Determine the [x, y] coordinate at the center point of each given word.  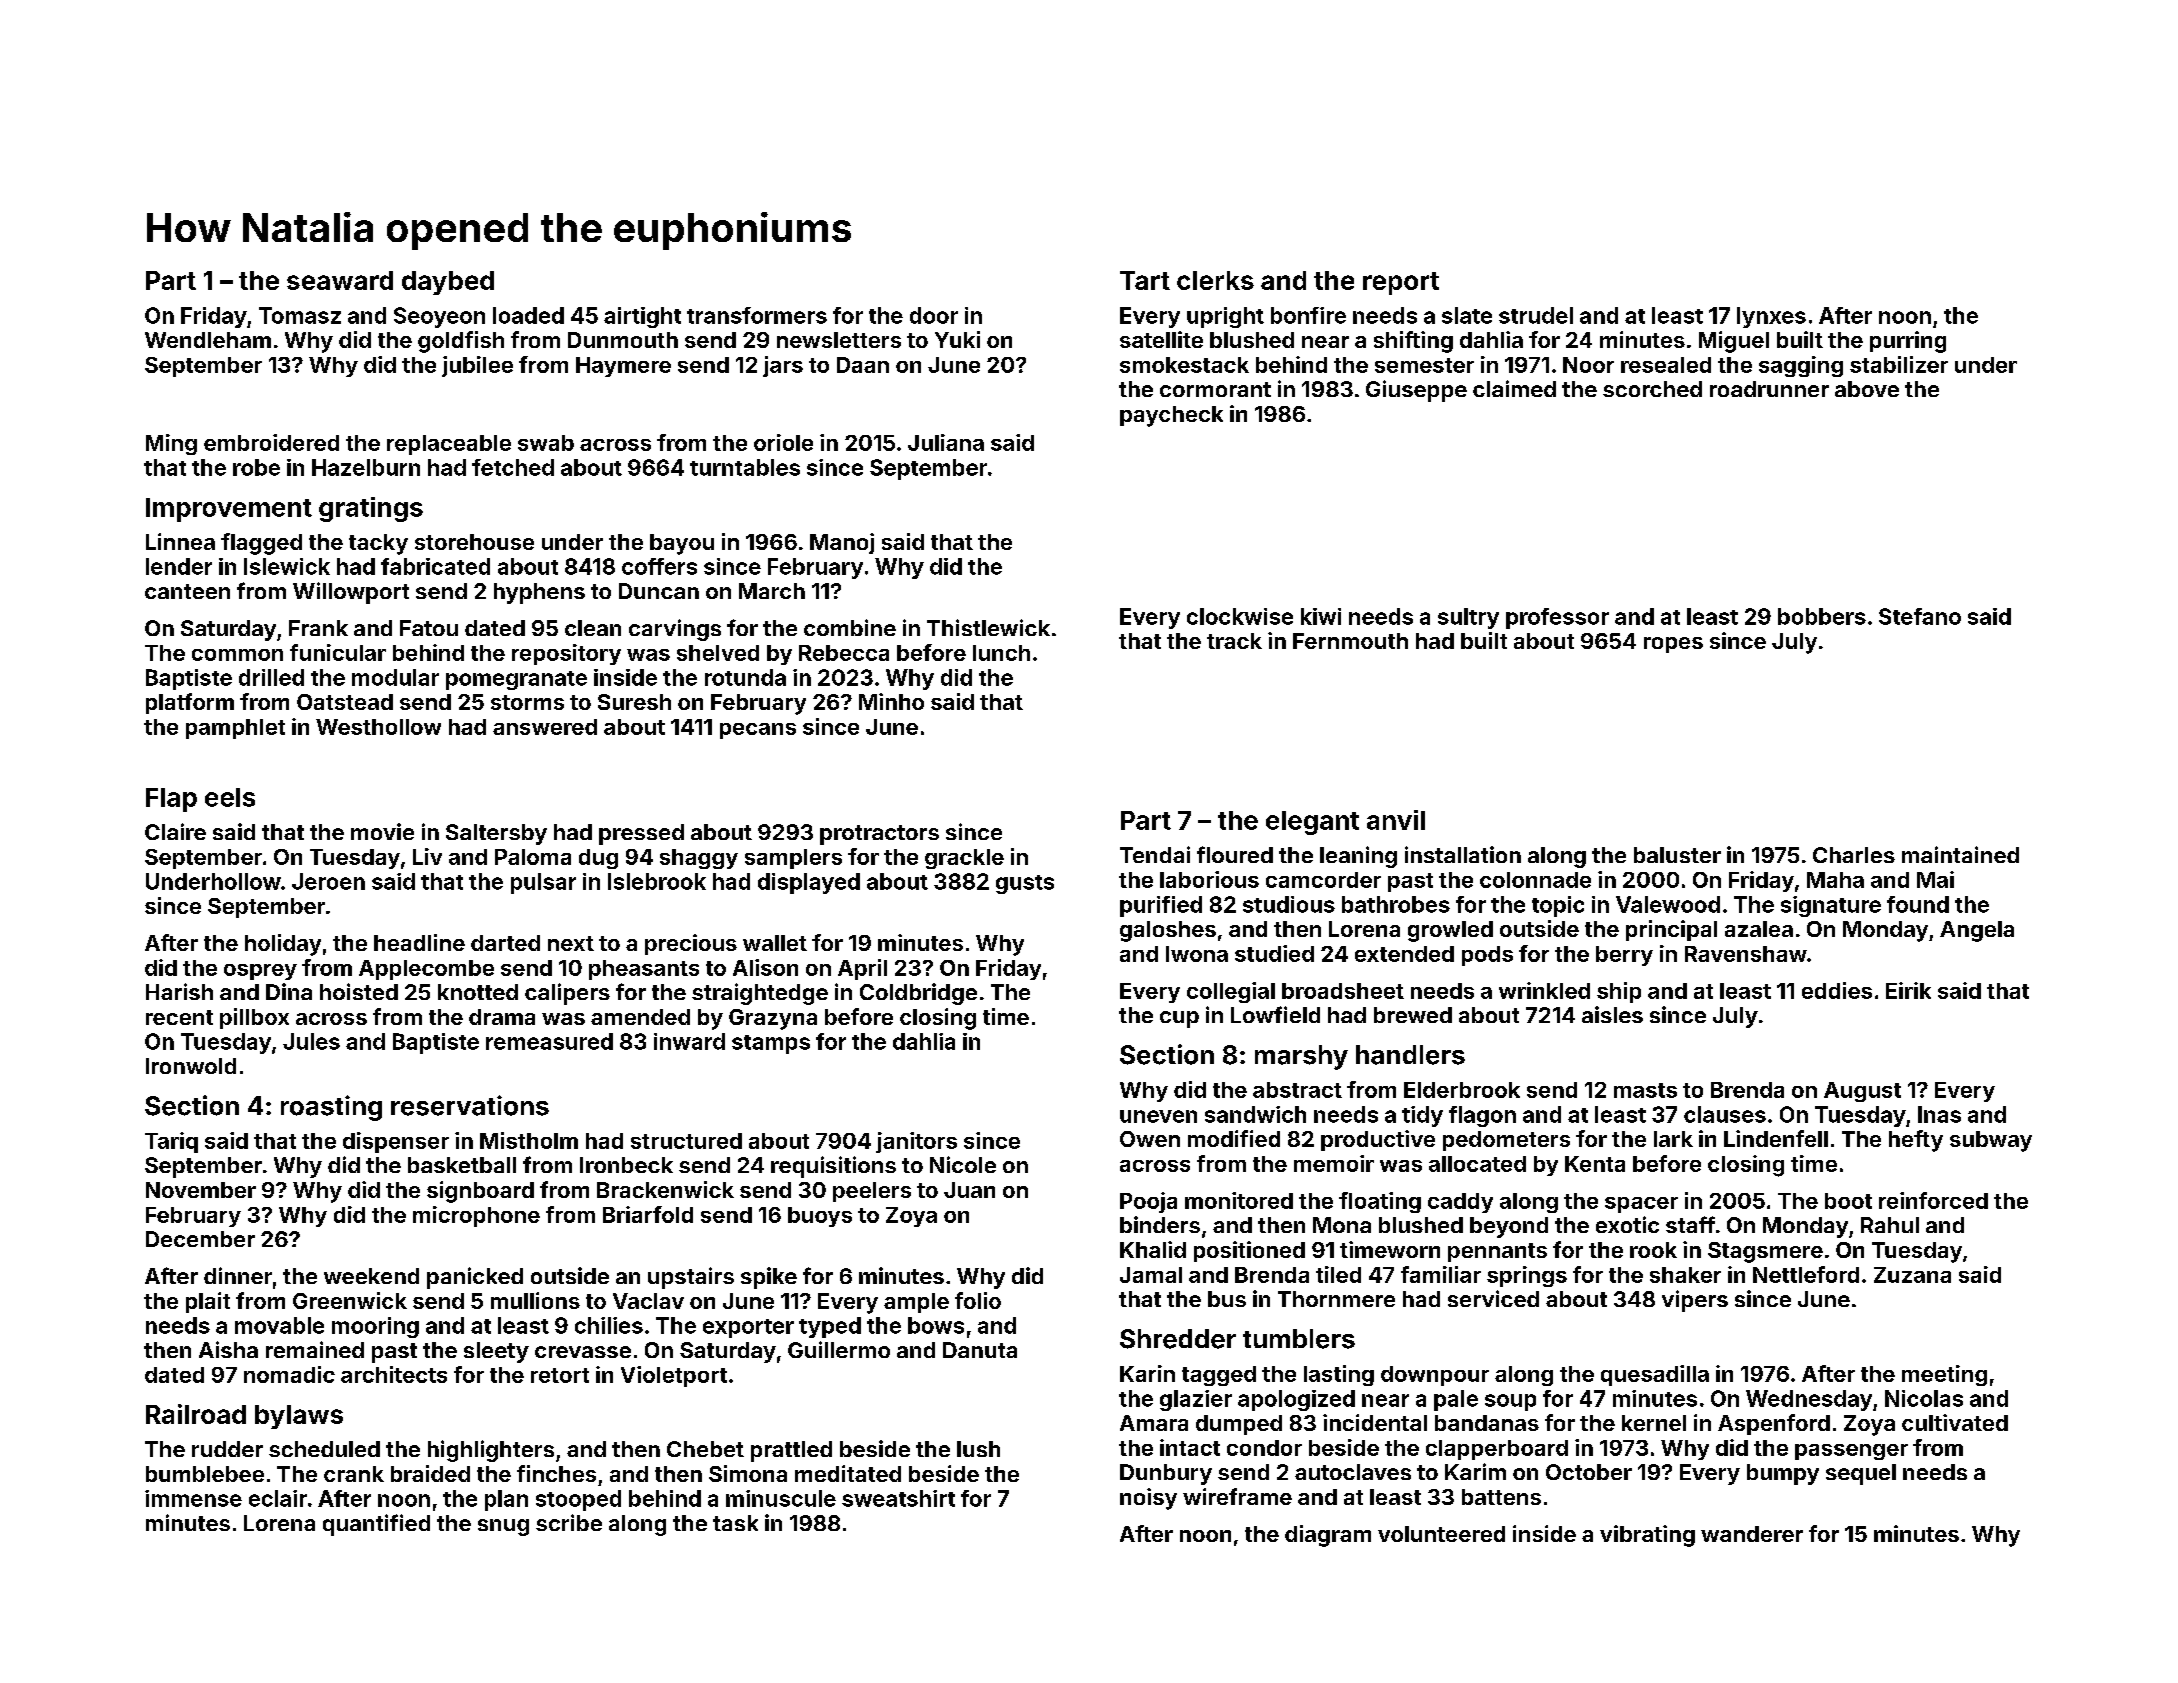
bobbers [1822, 616]
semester [1424, 365]
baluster [1677, 855]
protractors [879, 835]
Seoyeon [439, 317]
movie [382, 831]
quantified [376, 1525]
